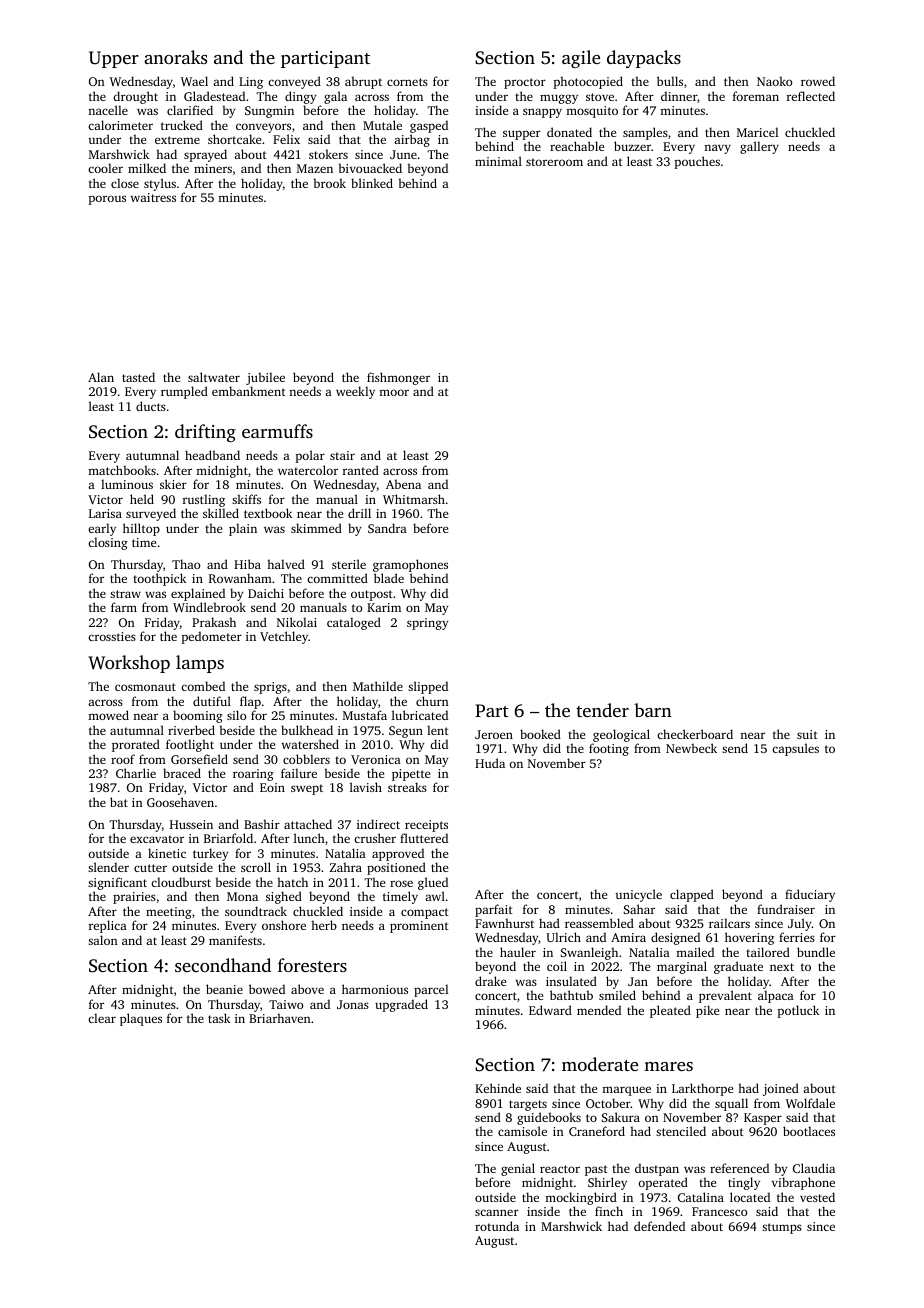 Image resolution: width=924 pixels, height=1308 pixels. What do you see at coordinates (353, 1004) in the screenshot?
I see `Jonas` at bounding box center [353, 1004].
